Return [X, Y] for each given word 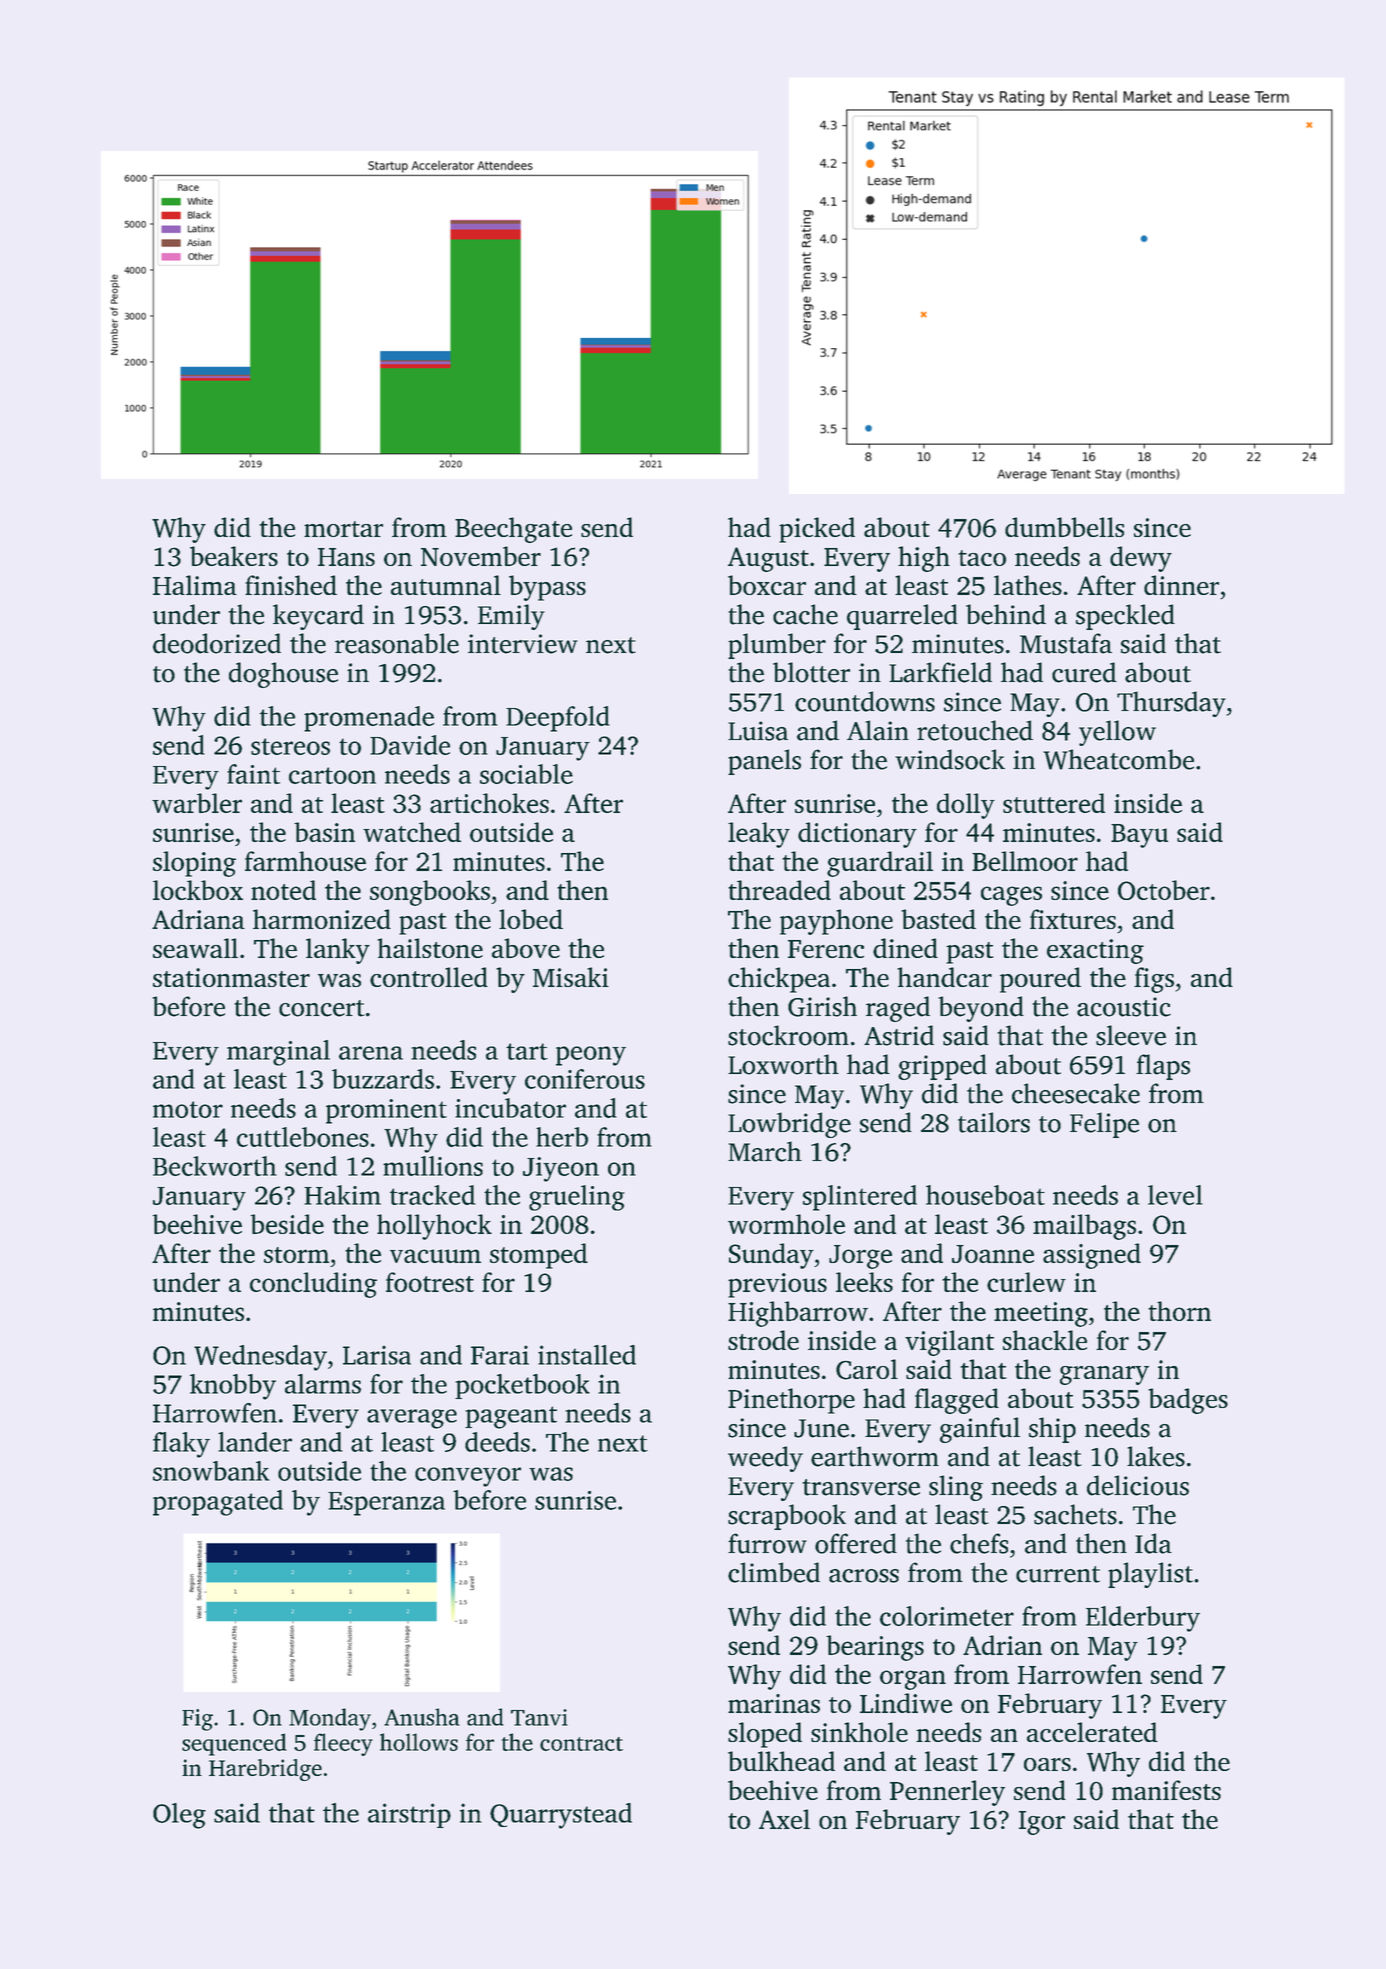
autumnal [446, 585]
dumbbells [1064, 527]
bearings [875, 1648]
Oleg [179, 1816]
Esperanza [386, 1504]
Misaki [571, 977]
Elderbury [1143, 1619]
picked [817, 530]
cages [1011, 896]
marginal [278, 1053]
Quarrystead [561, 1816]
